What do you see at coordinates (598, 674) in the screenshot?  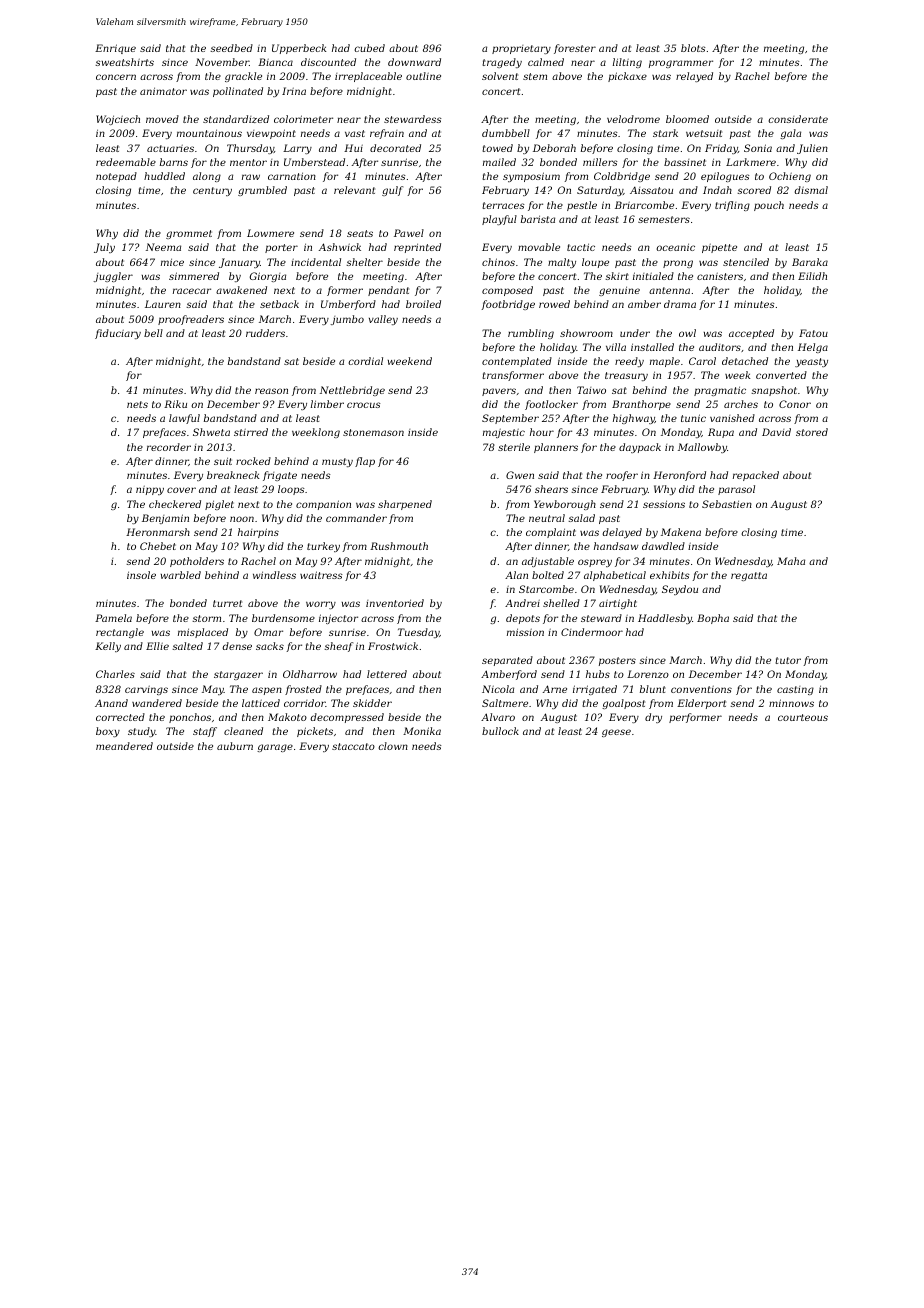 I see `hubs` at bounding box center [598, 674].
